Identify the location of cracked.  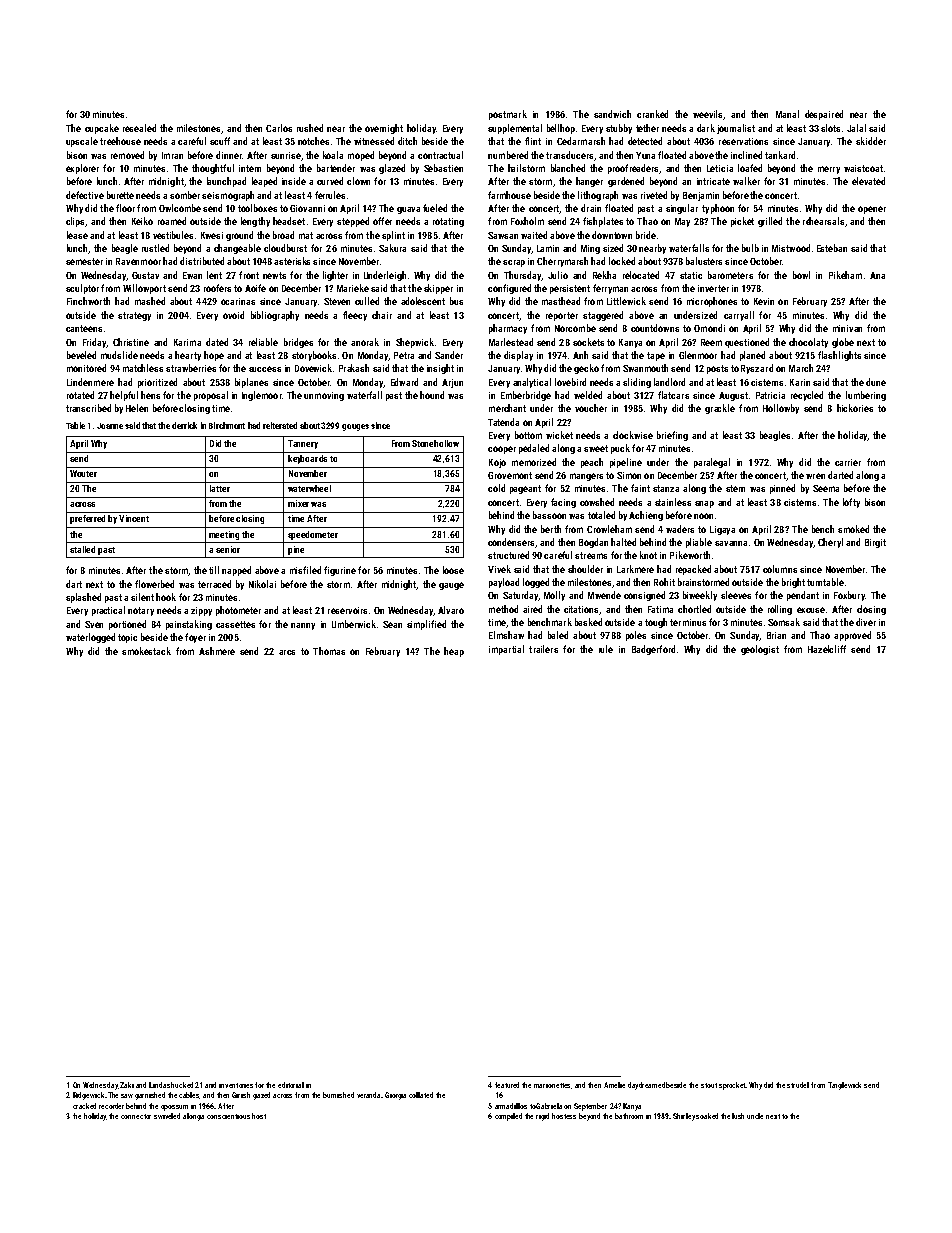
(84, 1106).
